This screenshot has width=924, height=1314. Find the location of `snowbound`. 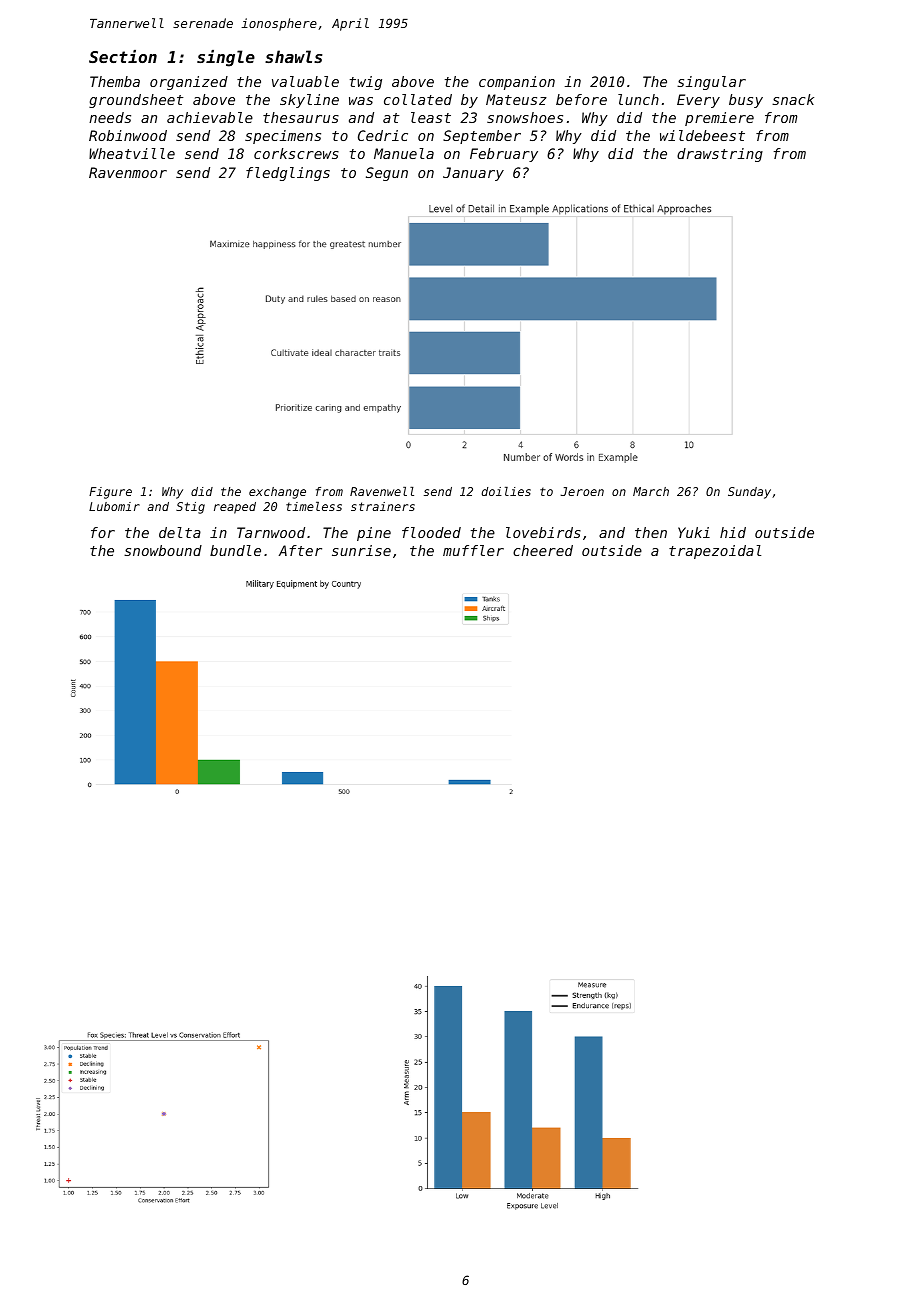

snowbound is located at coordinates (163, 550).
